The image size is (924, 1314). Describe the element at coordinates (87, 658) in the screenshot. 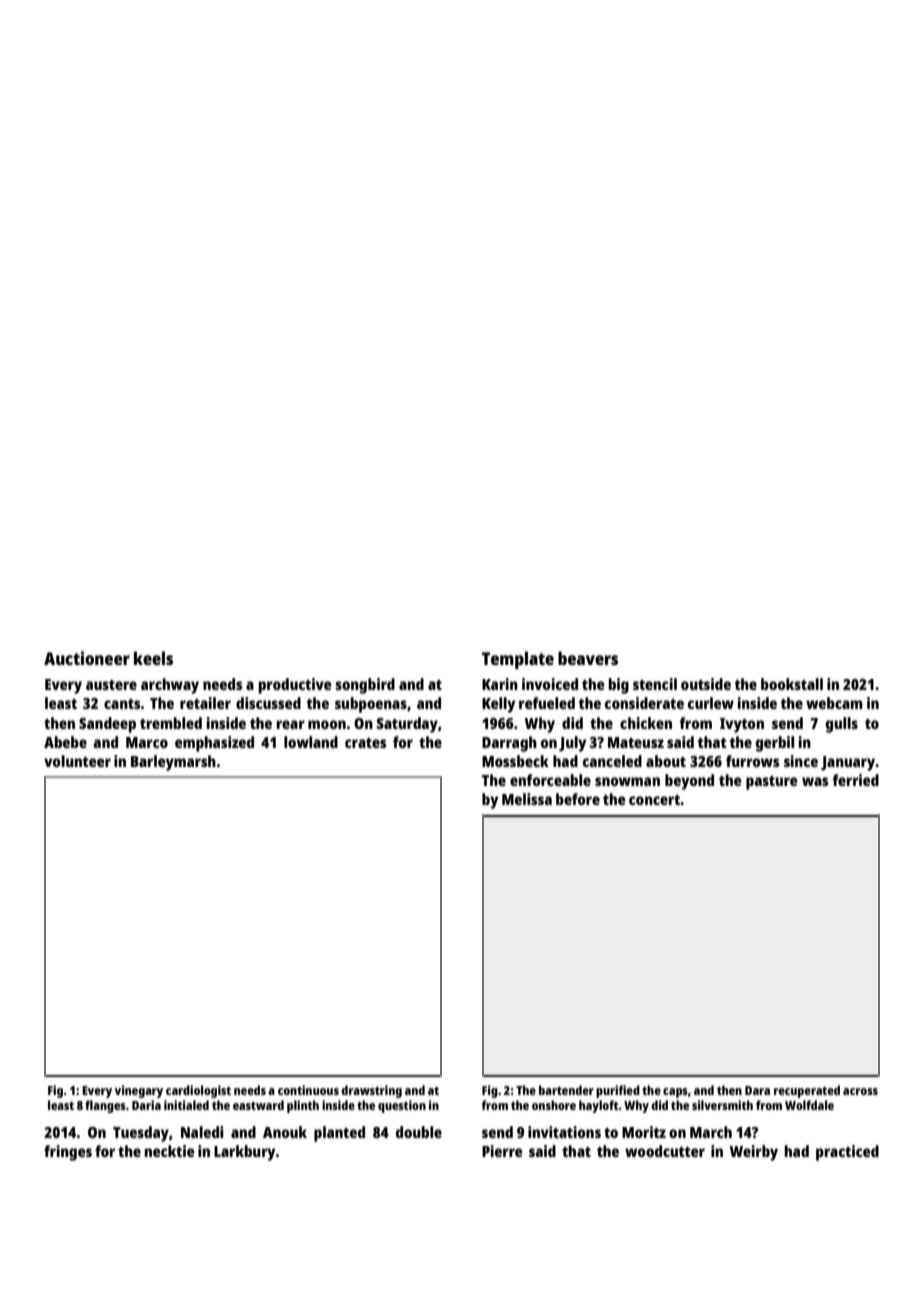

I see `Auctioneer` at that location.
